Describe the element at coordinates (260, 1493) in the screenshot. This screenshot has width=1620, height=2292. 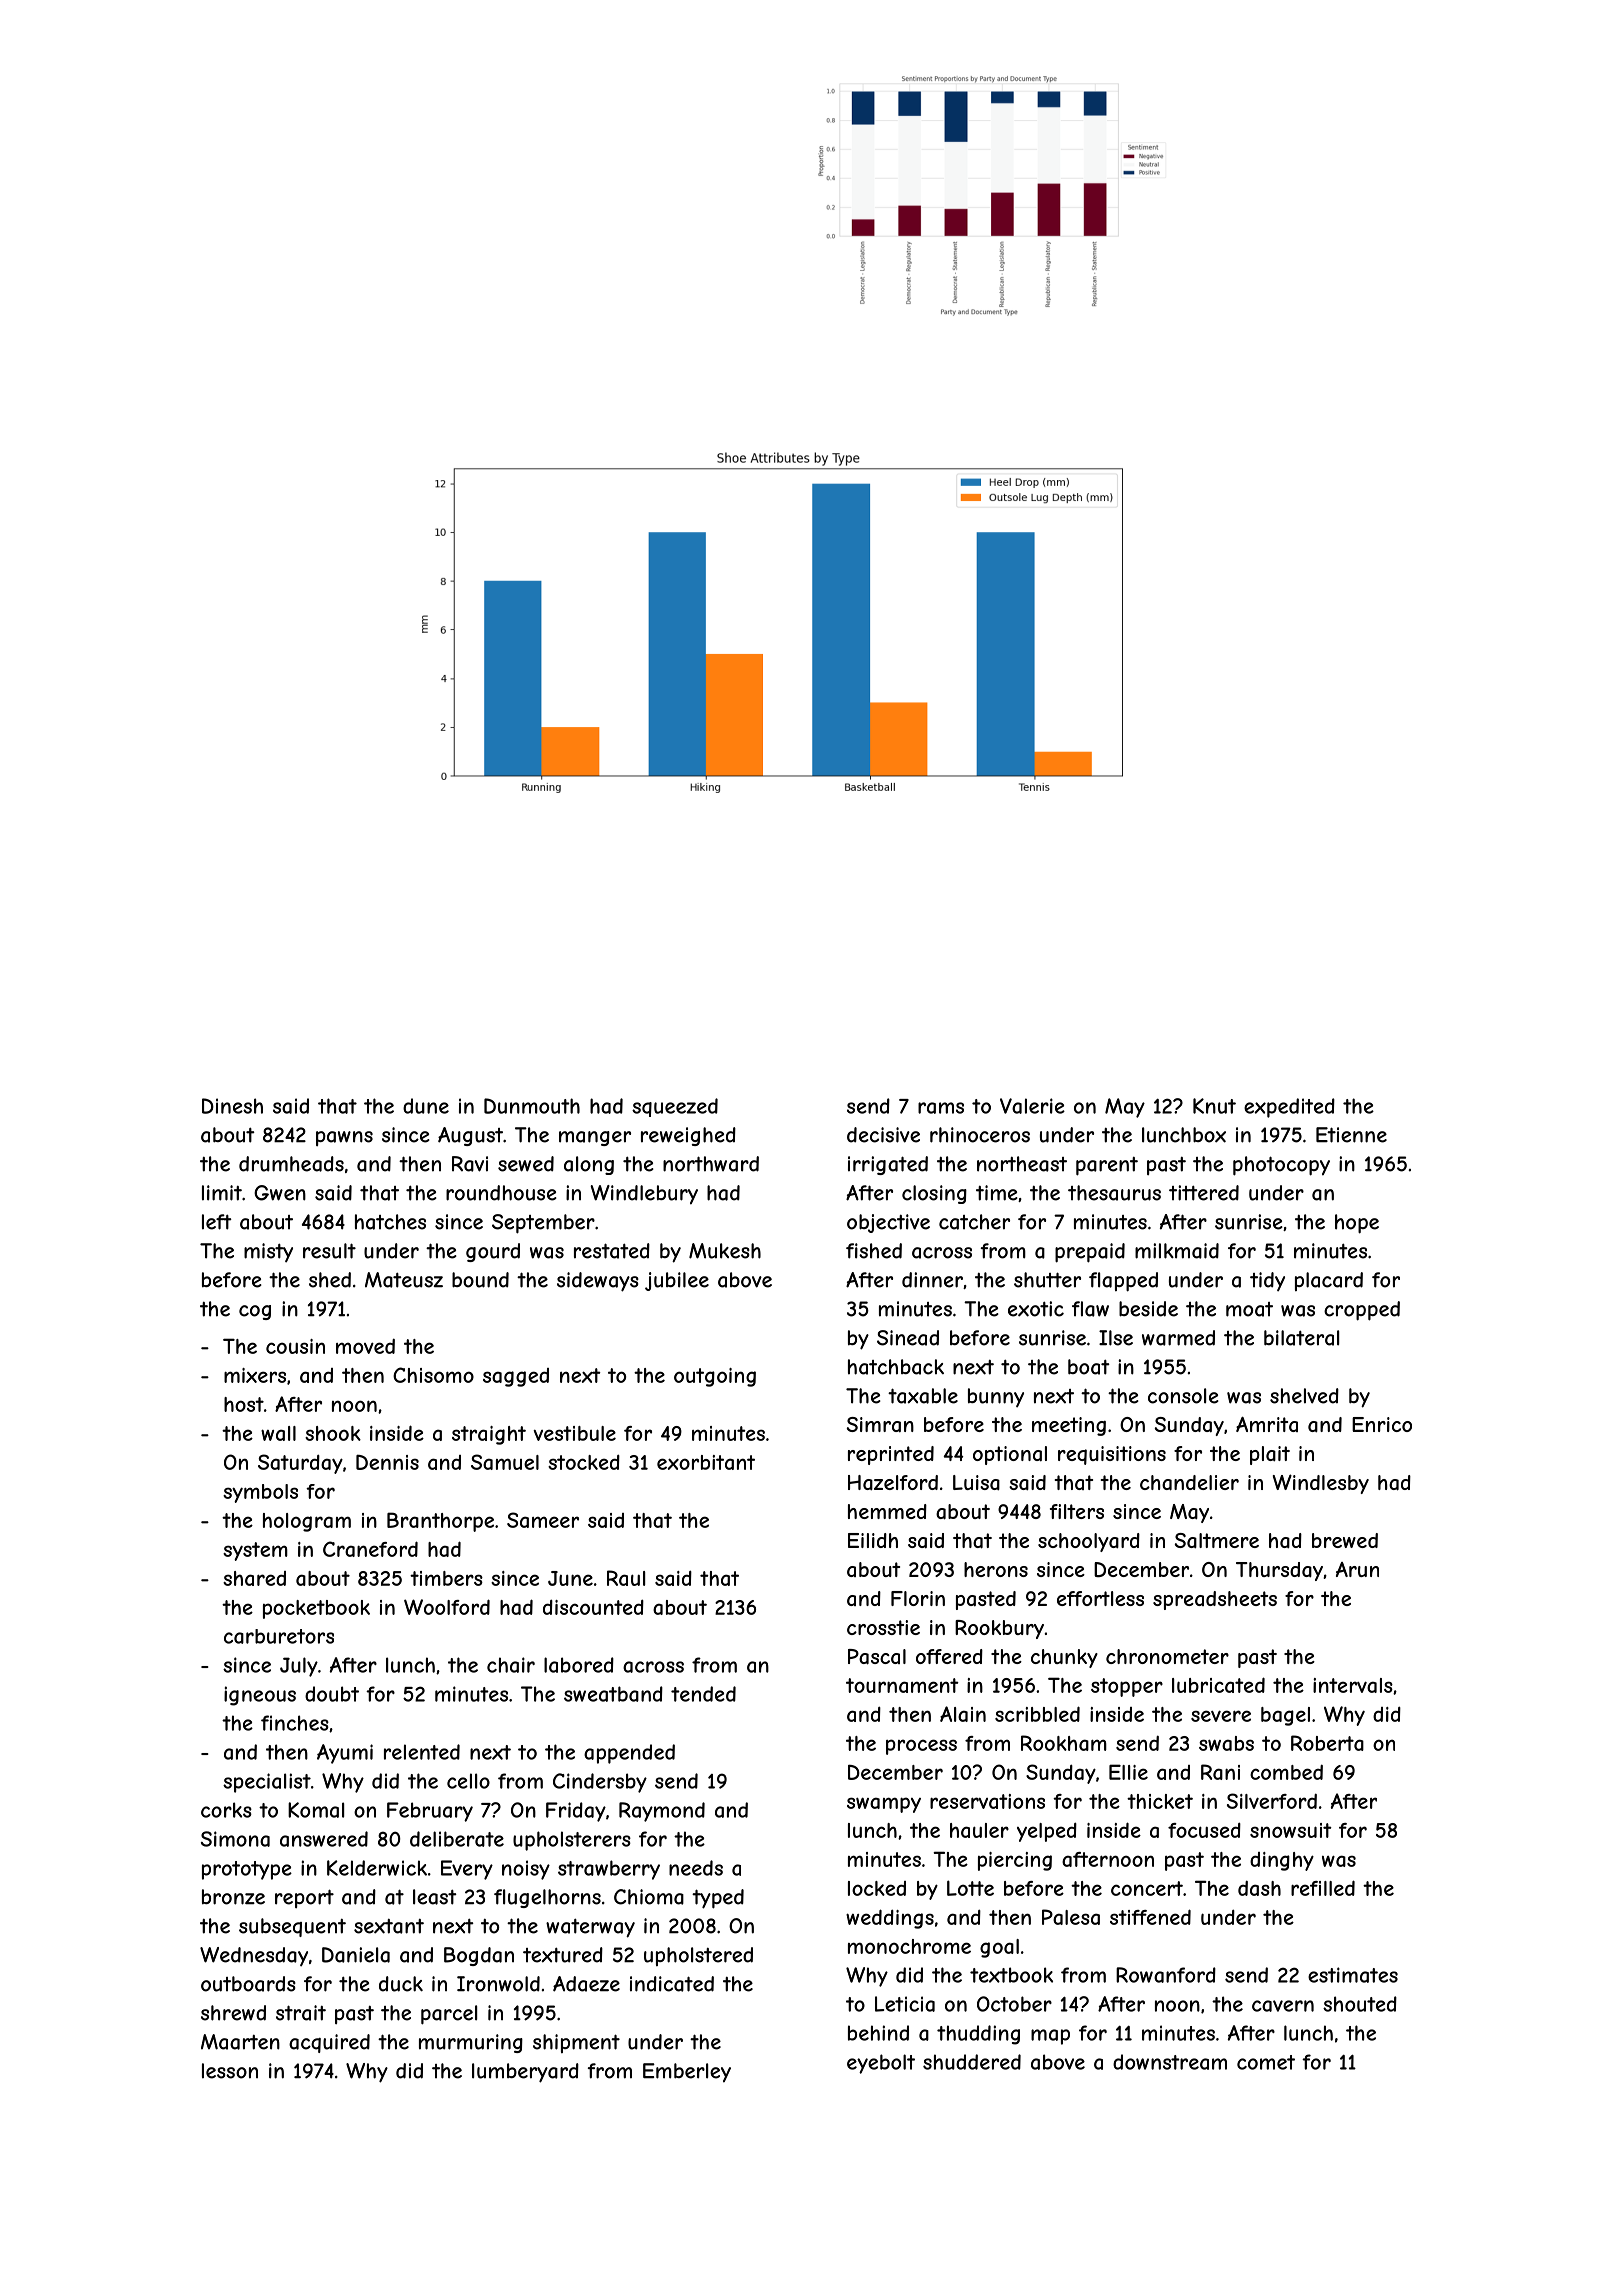
I see `symbols` at that location.
